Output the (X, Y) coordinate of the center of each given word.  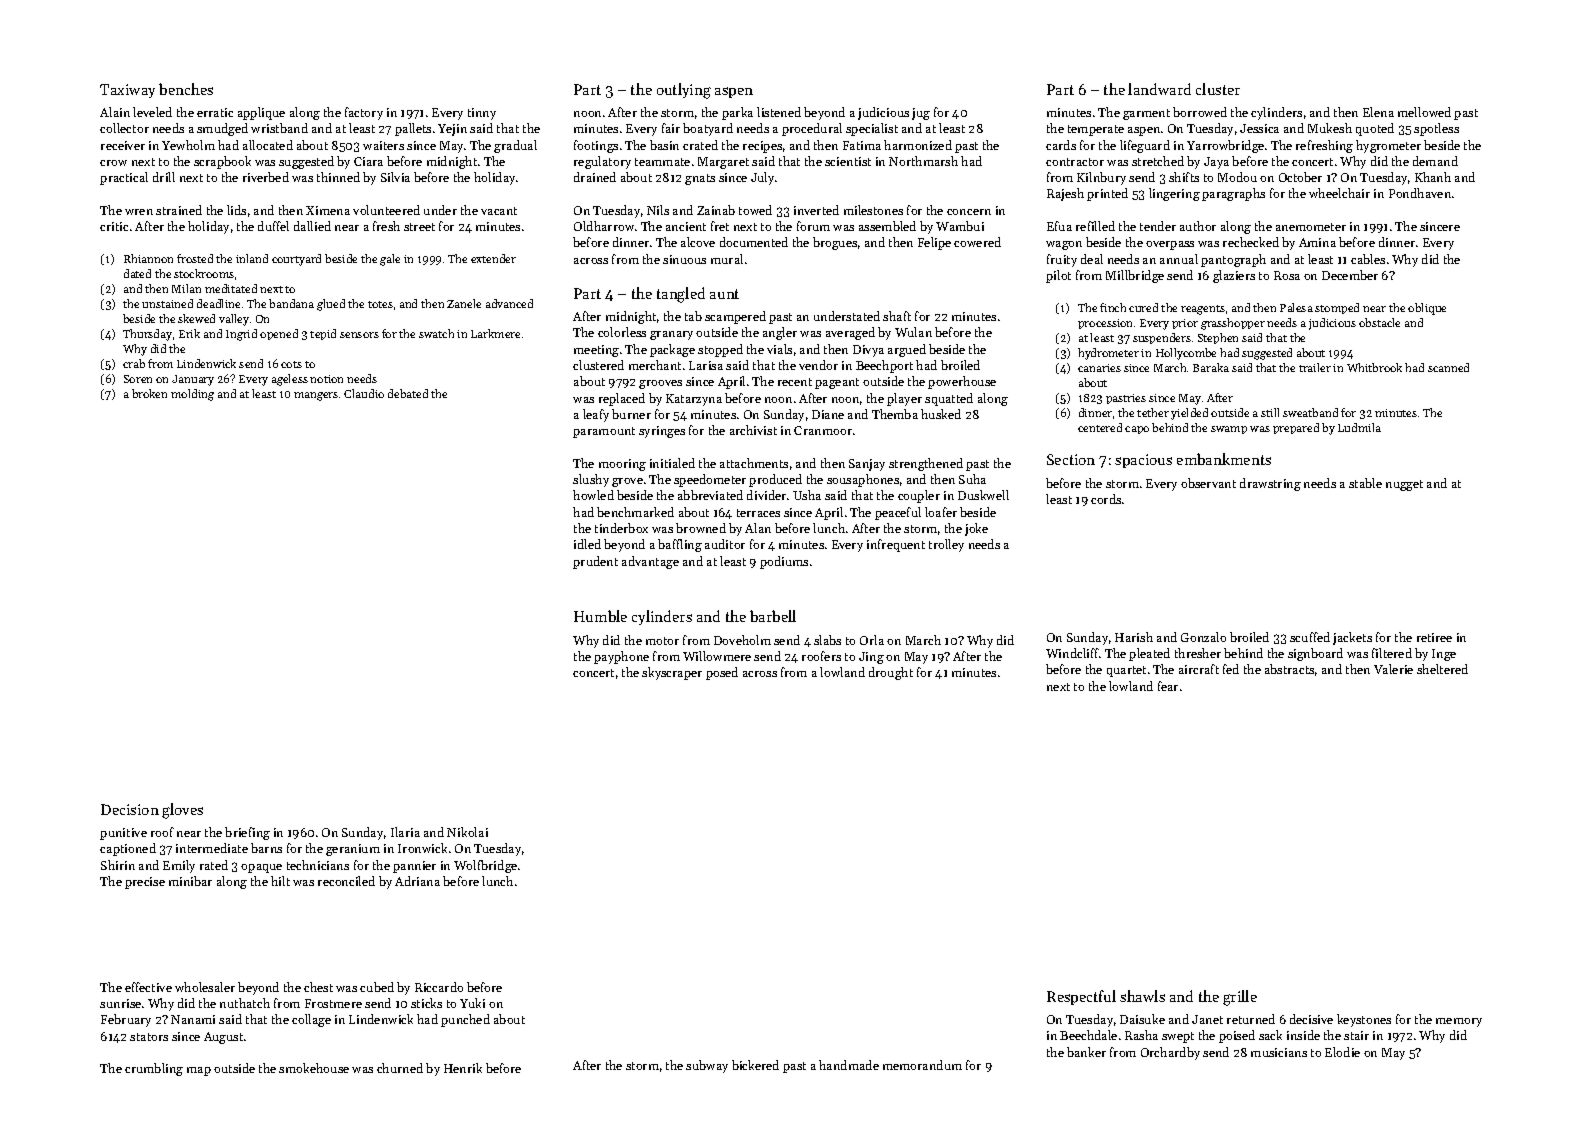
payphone (621, 657)
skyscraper (672, 673)
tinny (482, 114)
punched (465, 1020)
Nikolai (467, 832)
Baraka (1211, 367)
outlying (684, 91)
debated (408, 393)
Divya (868, 351)
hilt (280, 881)
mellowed (1424, 112)
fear (1168, 686)
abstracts (1289, 669)
